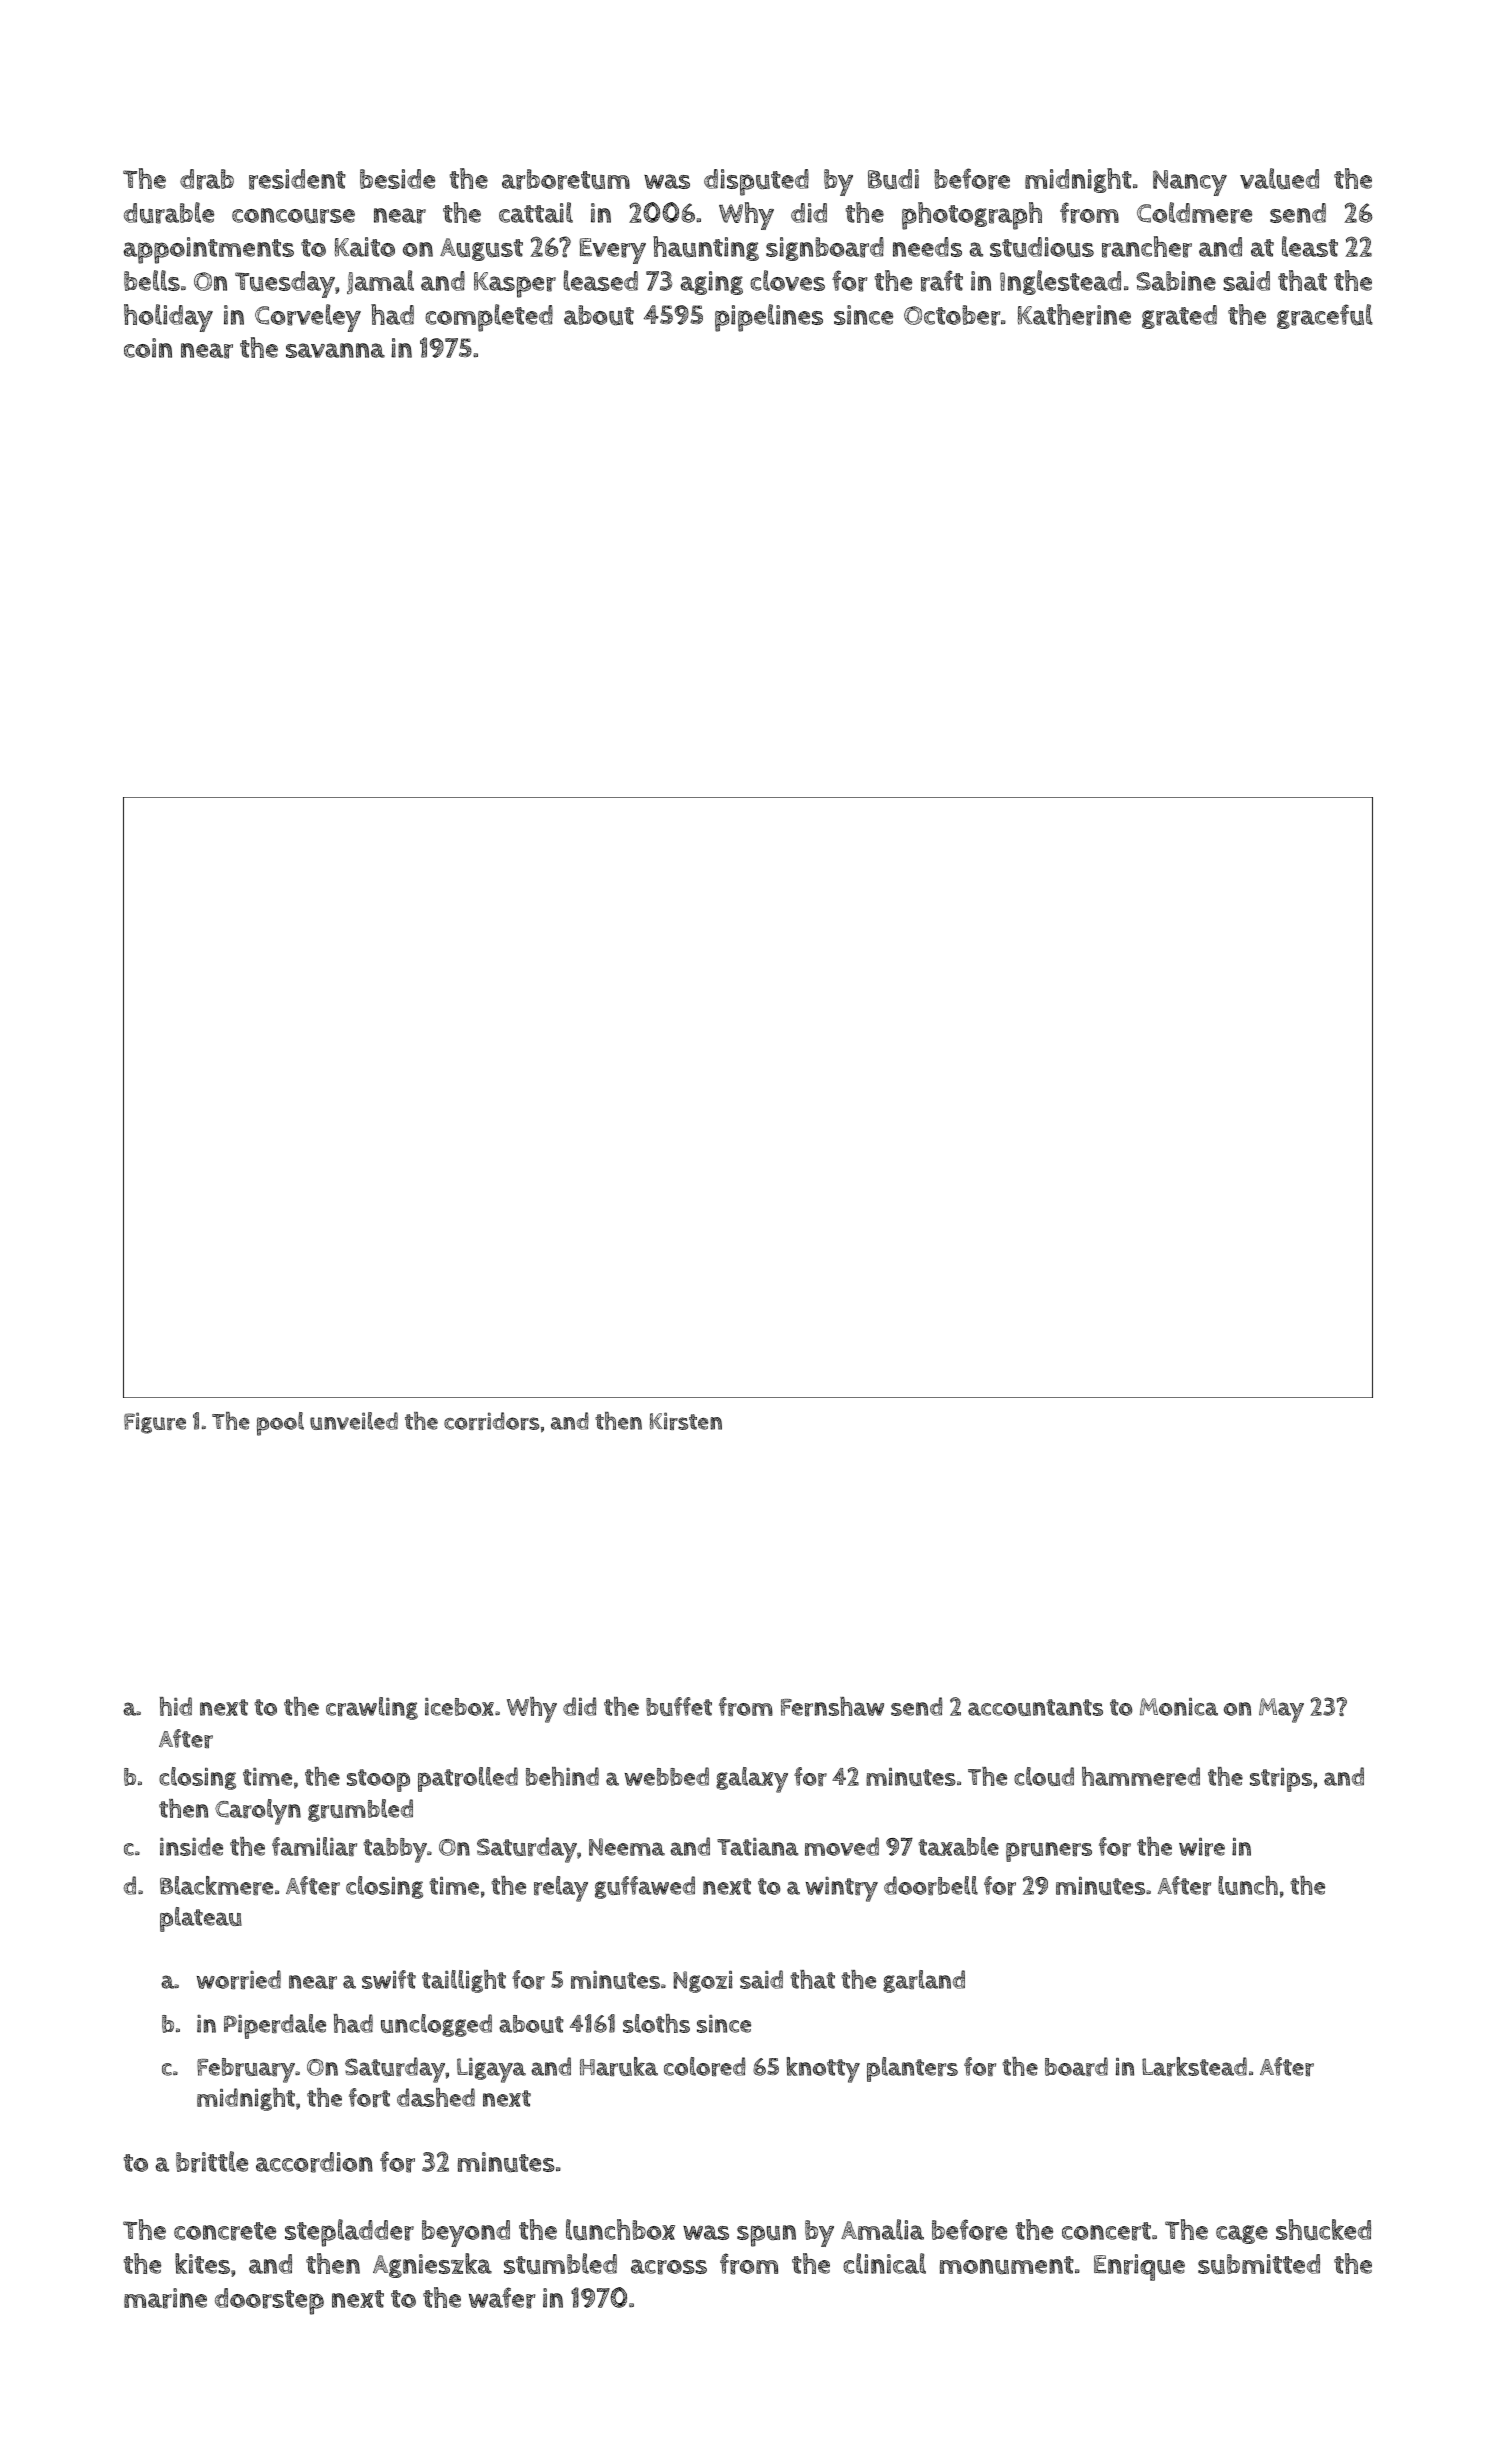  Describe the element at coordinates (354, 1421) in the screenshot. I see `unveiled` at that location.
